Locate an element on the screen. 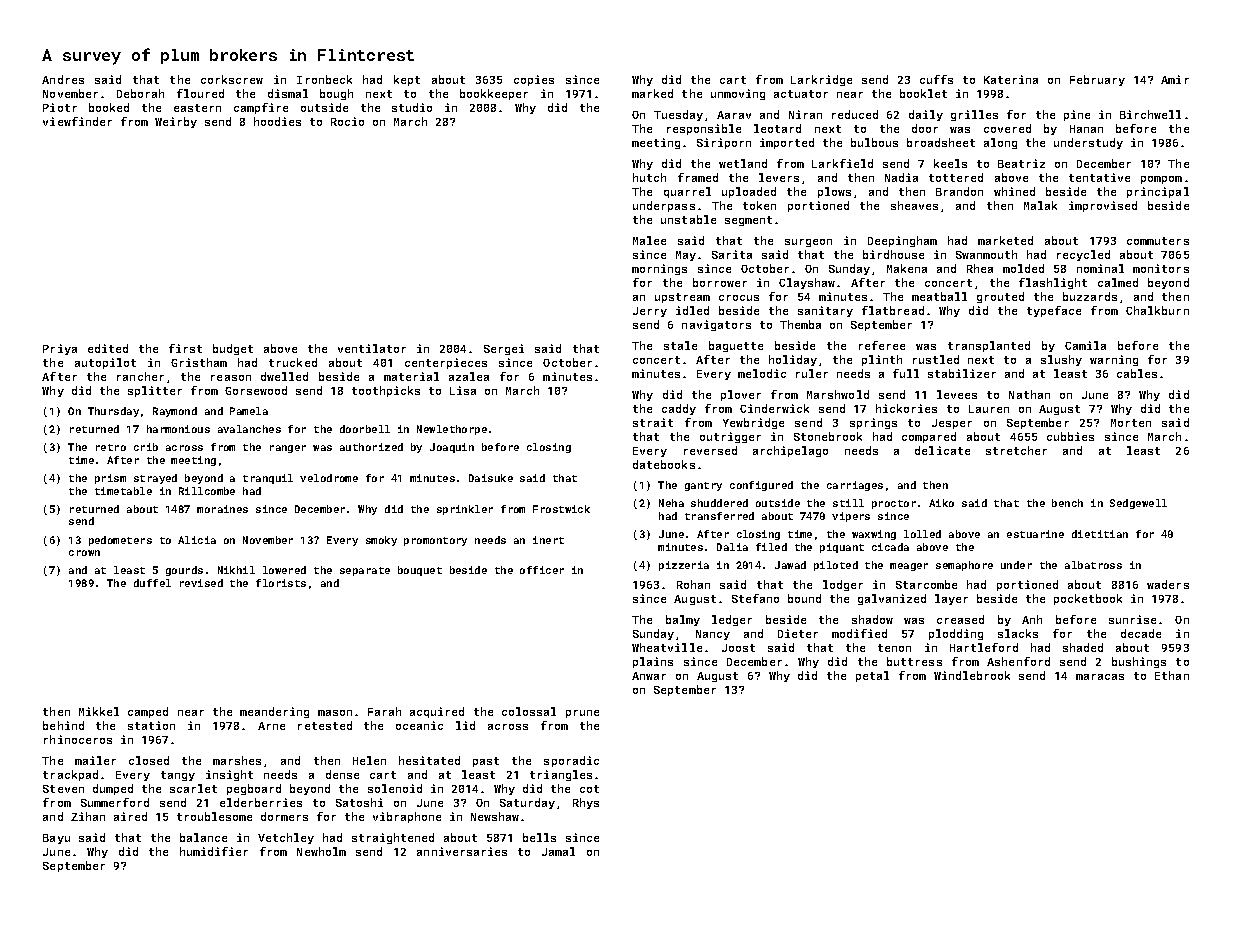 This screenshot has width=1233, height=952. Joost is located at coordinates (738, 648).
